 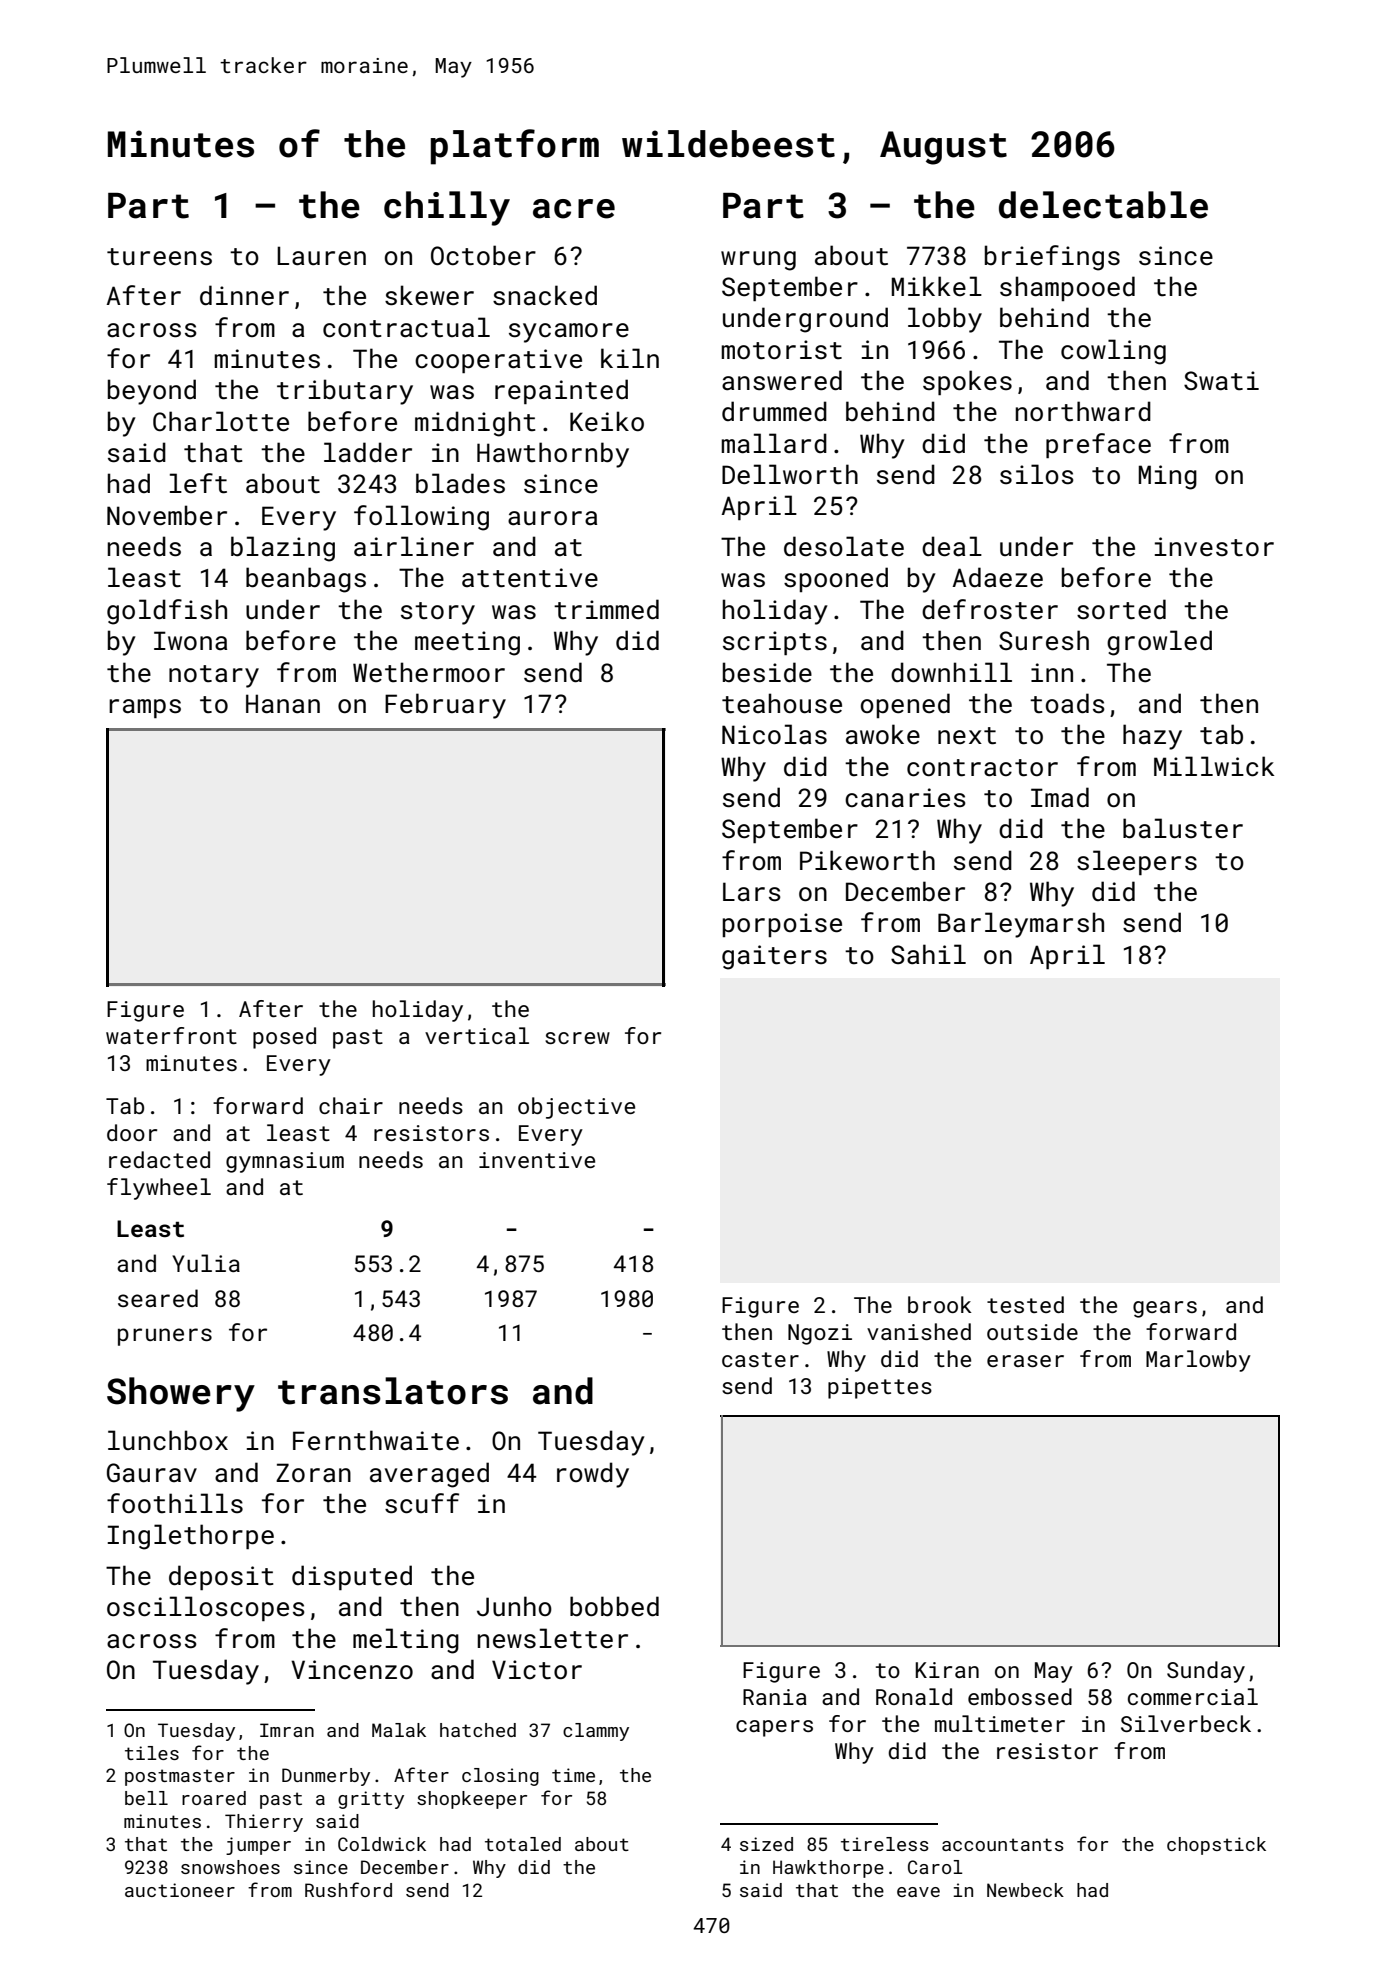 What do you see at coordinates (1021, 925) in the image?
I see `Barleymarsh` at bounding box center [1021, 925].
